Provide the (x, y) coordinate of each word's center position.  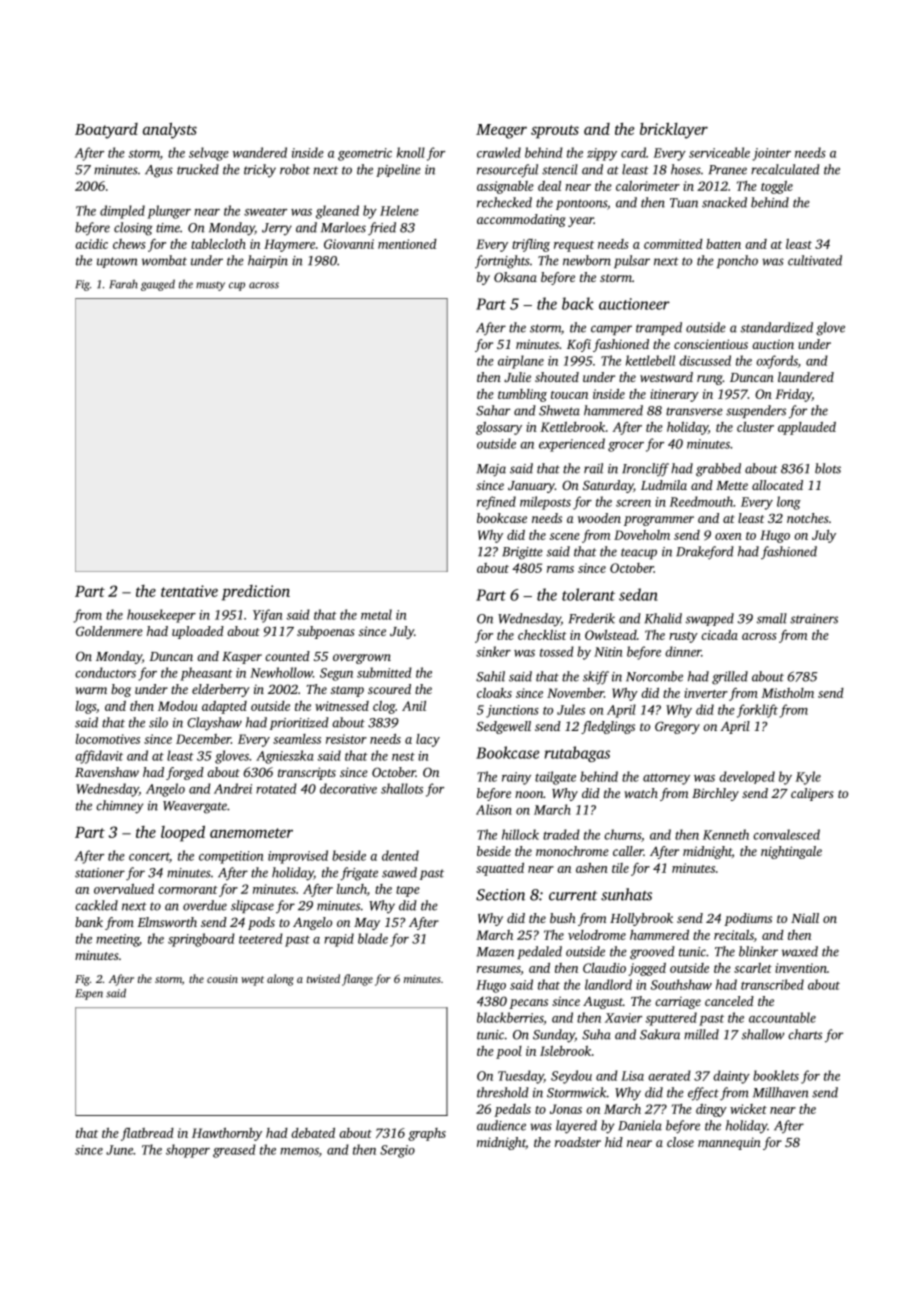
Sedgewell (503, 727)
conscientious (711, 344)
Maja (491, 470)
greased (234, 1151)
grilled (730, 678)
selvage (209, 154)
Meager (501, 131)
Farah (123, 284)
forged (185, 773)
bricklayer (674, 131)
